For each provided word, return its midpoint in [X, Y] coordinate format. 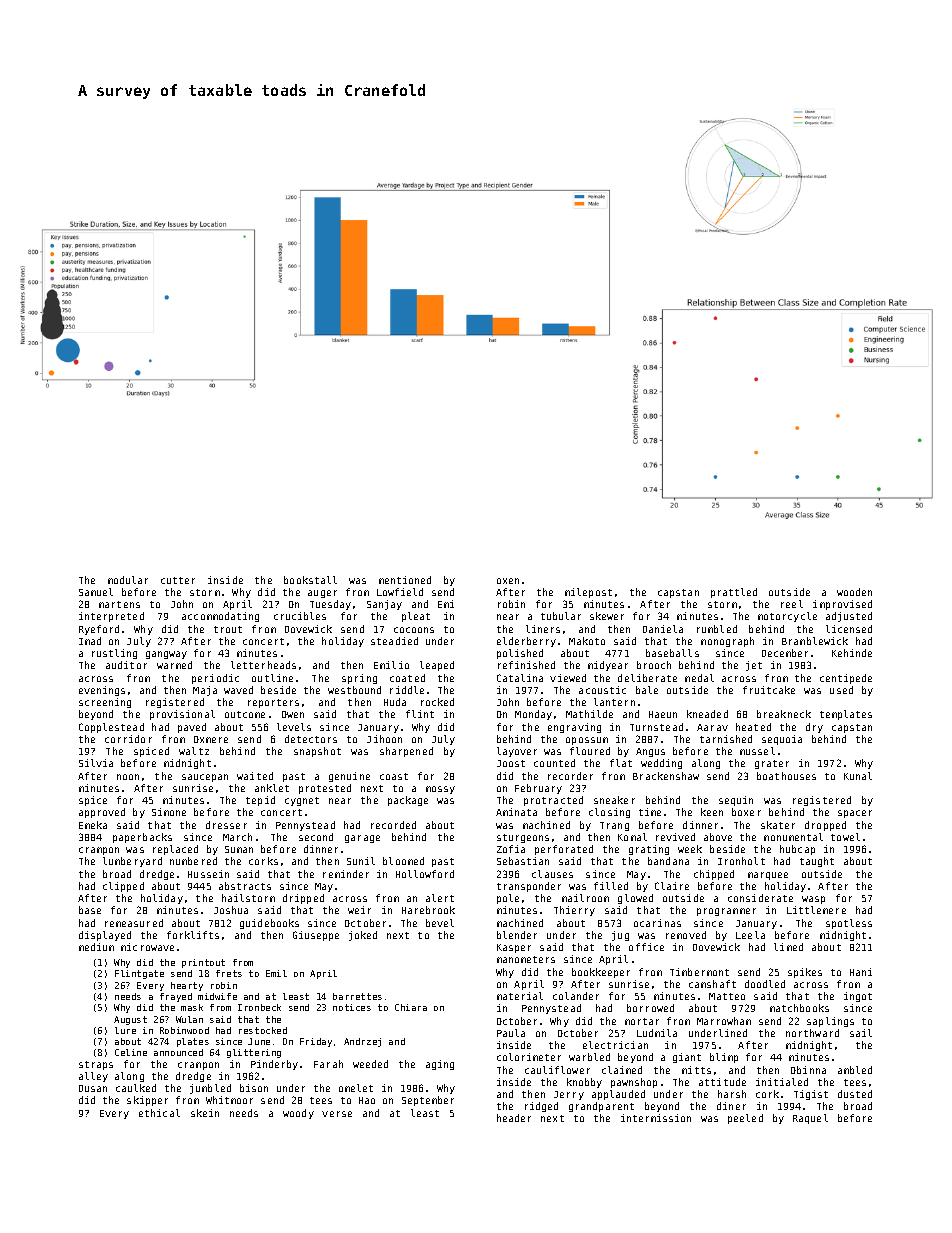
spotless [849, 924]
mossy [440, 790]
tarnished [726, 739]
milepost [588, 593]
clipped [123, 887]
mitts [696, 1070]
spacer [855, 814]
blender [517, 935]
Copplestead [111, 728]
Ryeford [99, 630]
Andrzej [362, 1042]
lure [125, 1030]
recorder [570, 776]
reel [792, 604]
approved [102, 813]
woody [298, 1114]
